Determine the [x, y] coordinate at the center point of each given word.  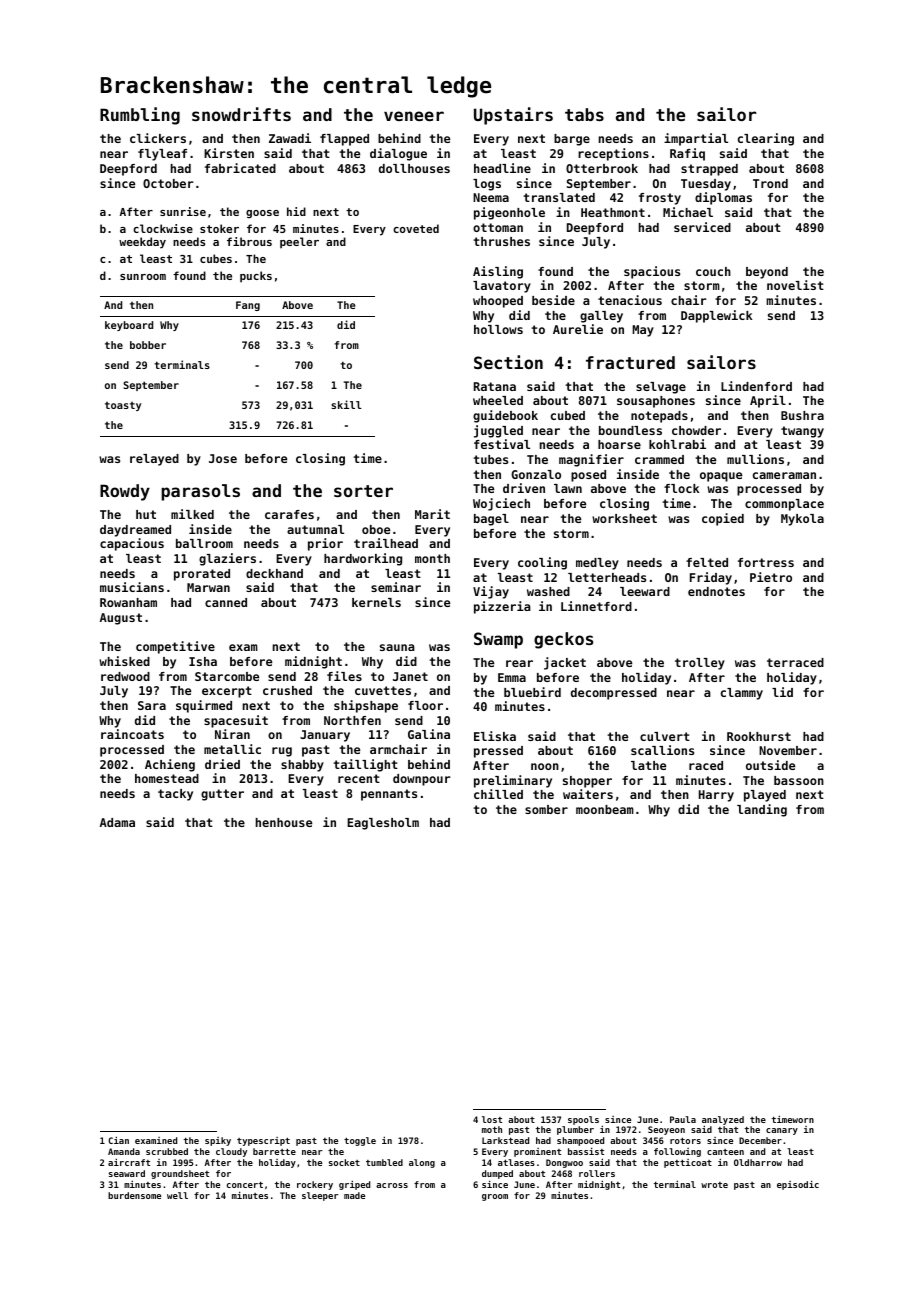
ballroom [204, 543]
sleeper [320, 1196]
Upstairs [513, 116]
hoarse [619, 444]
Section [508, 362]
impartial [696, 139]
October [168, 183]
